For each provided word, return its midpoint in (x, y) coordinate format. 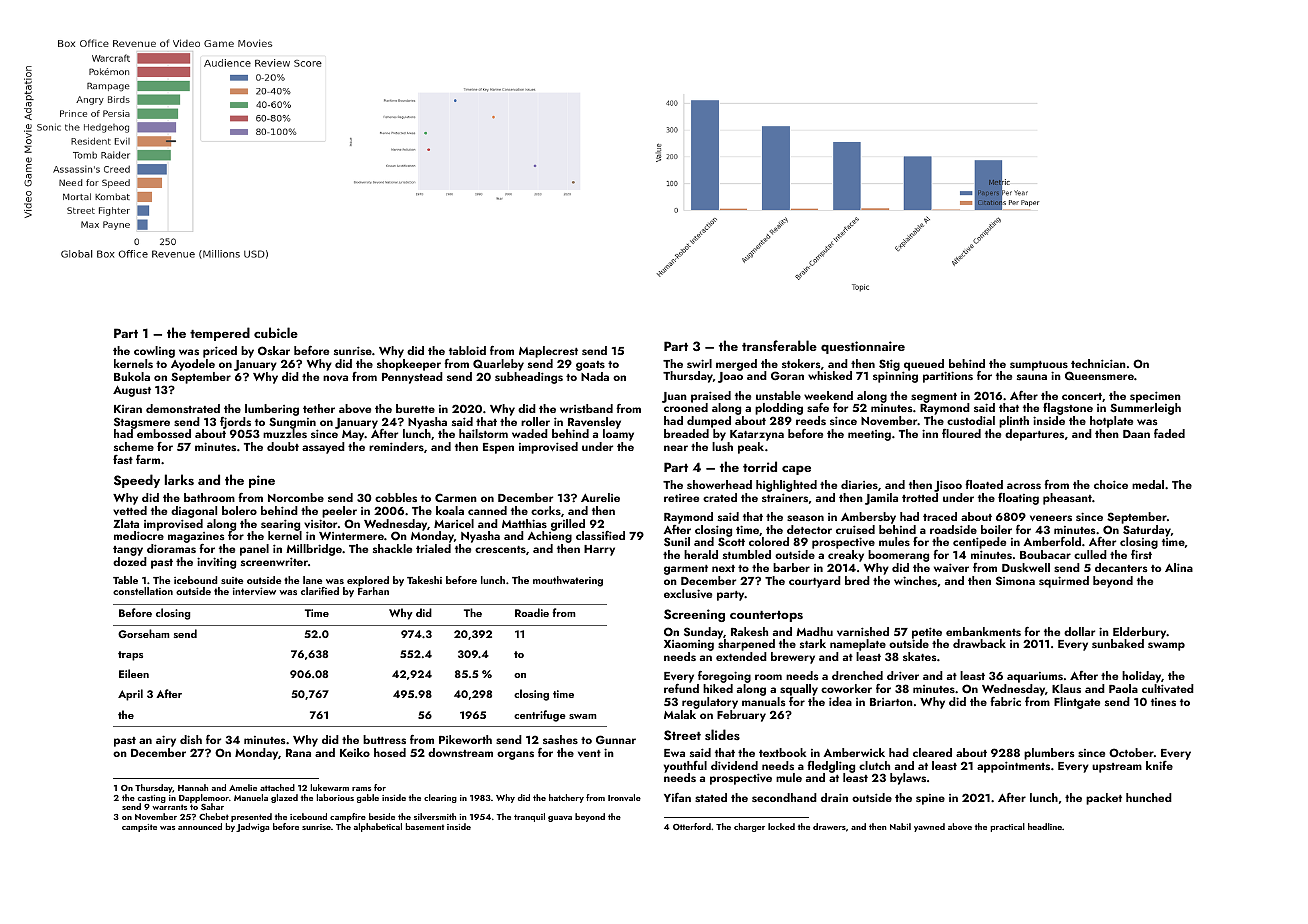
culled (1090, 554)
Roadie (532, 612)
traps (130, 656)
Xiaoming (689, 645)
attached (277, 787)
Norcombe (296, 497)
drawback (979, 643)
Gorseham (144, 633)
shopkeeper (409, 365)
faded (1169, 433)
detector (809, 529)
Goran (787, 375)
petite (927, 633)
